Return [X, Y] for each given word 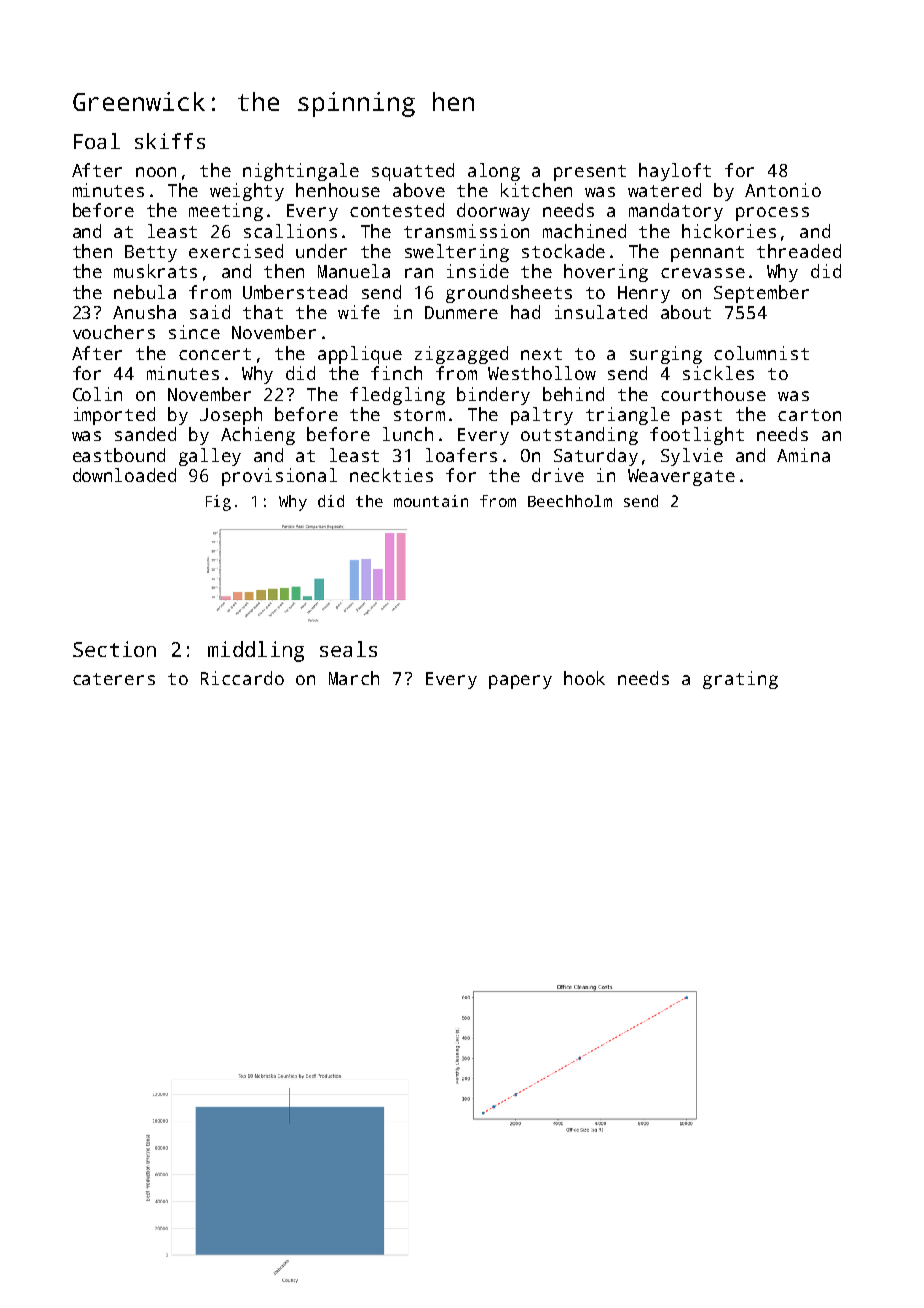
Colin [97, 394]
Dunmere [461, 312]
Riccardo [242, 678]
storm [419, 415]
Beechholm [570, 501]
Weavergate [681, 477]
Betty [151, 253]
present [590, 173]
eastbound [119, 455]
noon [156, 172]
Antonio [783, 190]
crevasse [703, 273]
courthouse [713, 394]
